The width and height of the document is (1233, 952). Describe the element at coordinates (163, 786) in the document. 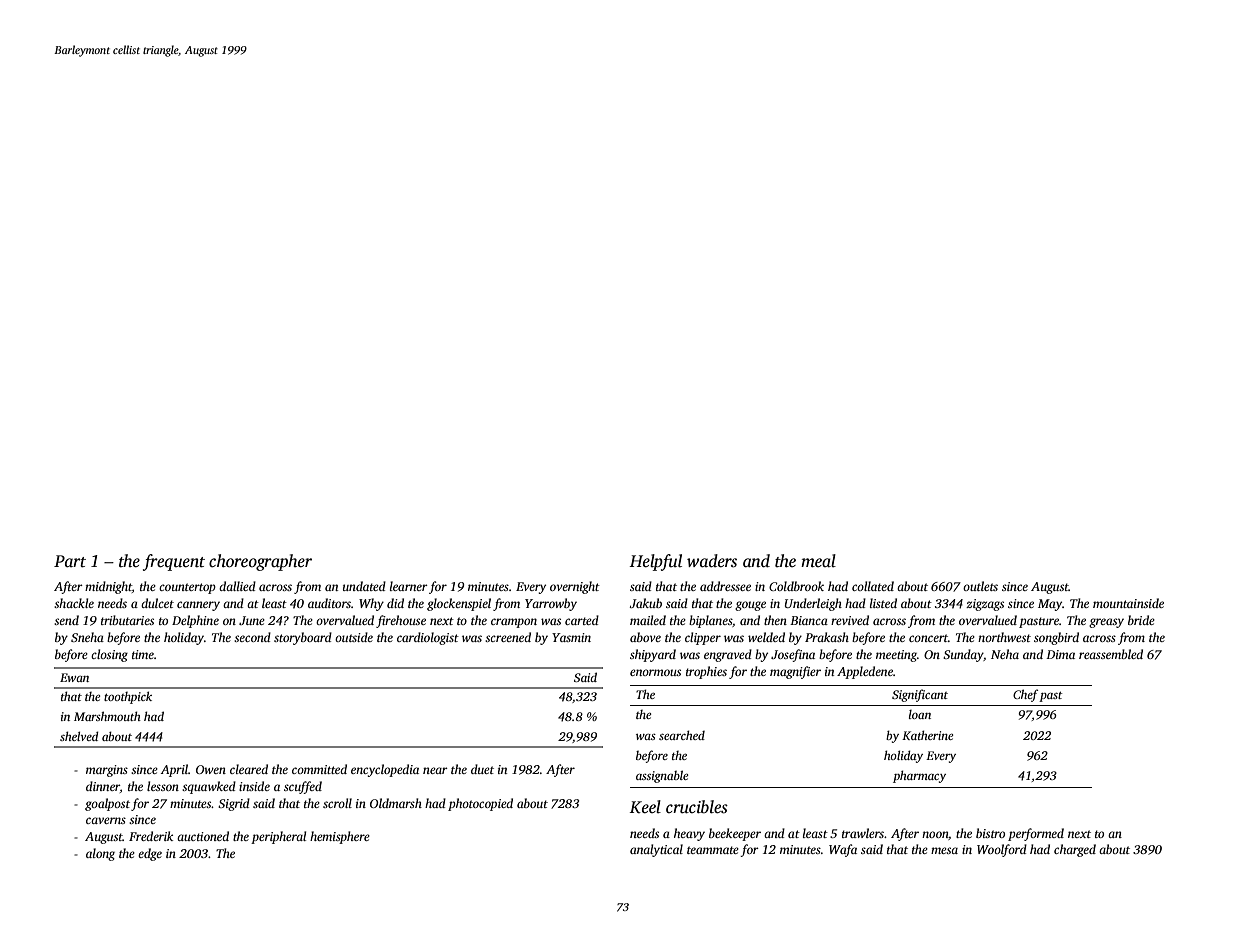

I see `lesson` at that location.
